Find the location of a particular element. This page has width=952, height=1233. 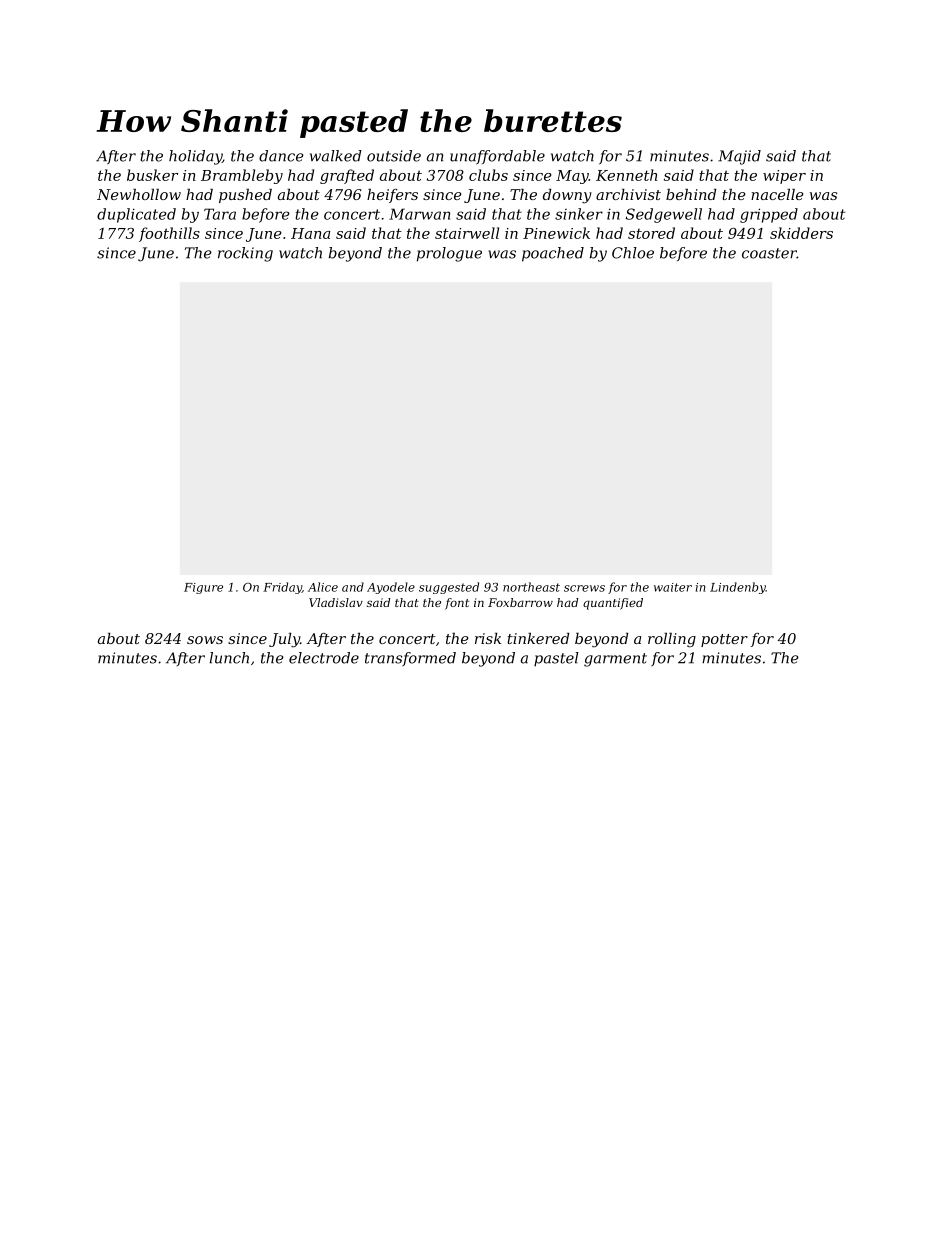

poached is located at coordinates (553, 254).
